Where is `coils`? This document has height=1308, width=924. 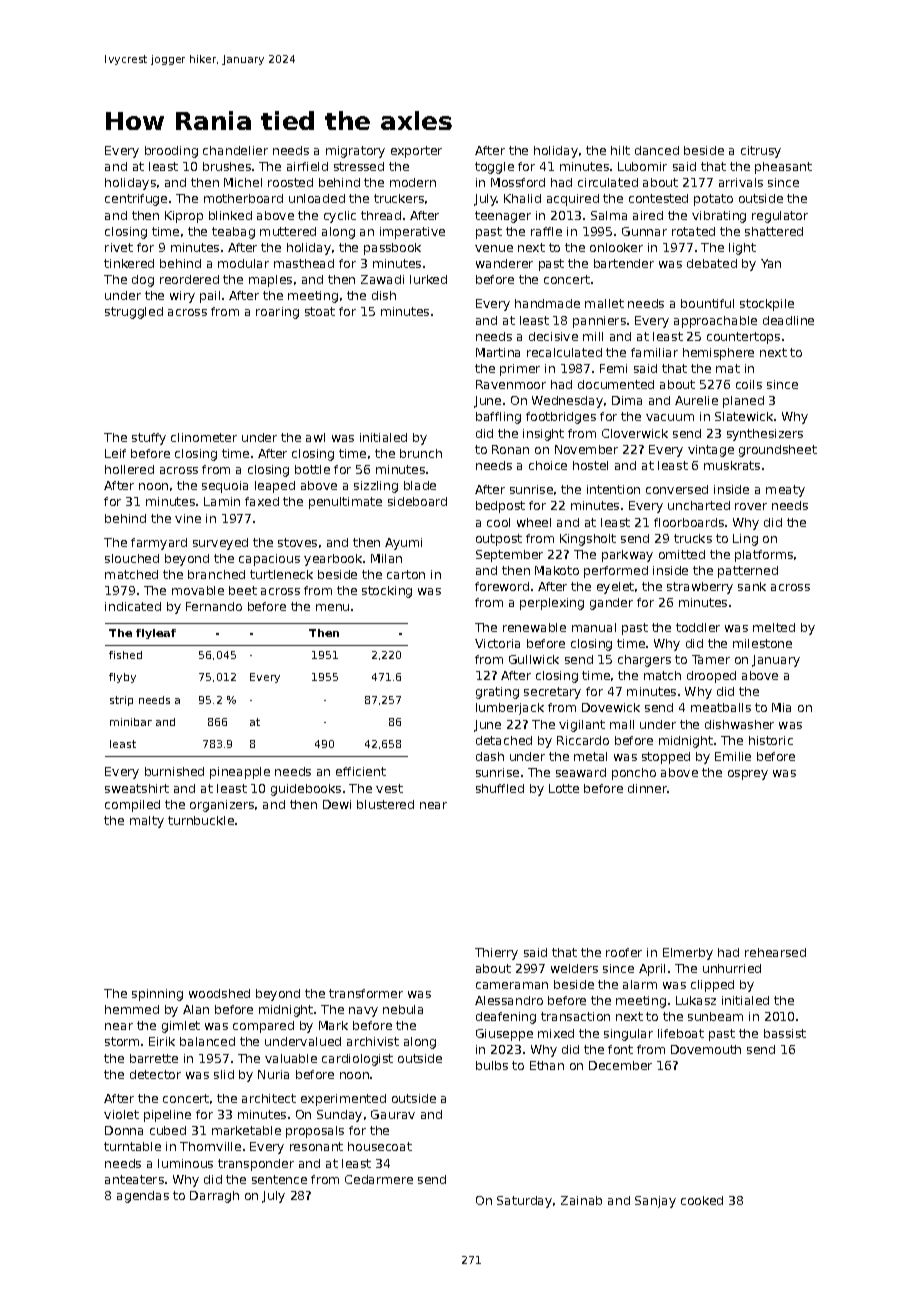
coils is located at coordinates (749, 384).
